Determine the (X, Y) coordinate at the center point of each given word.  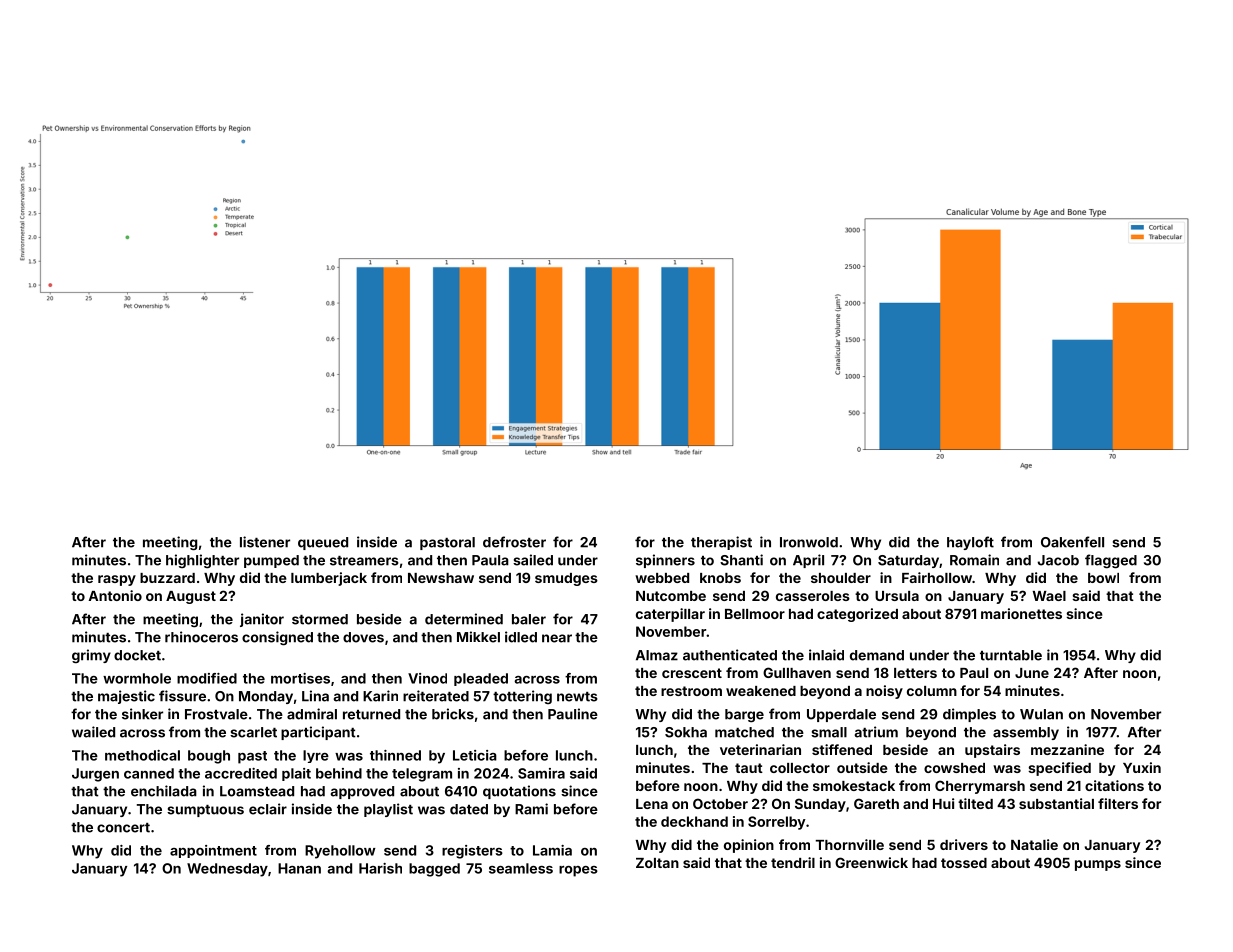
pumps (1098, 865)
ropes (578, 871)
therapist (721, 543)
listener (265, 542)
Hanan (299, 868)
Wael (1049, 596)
